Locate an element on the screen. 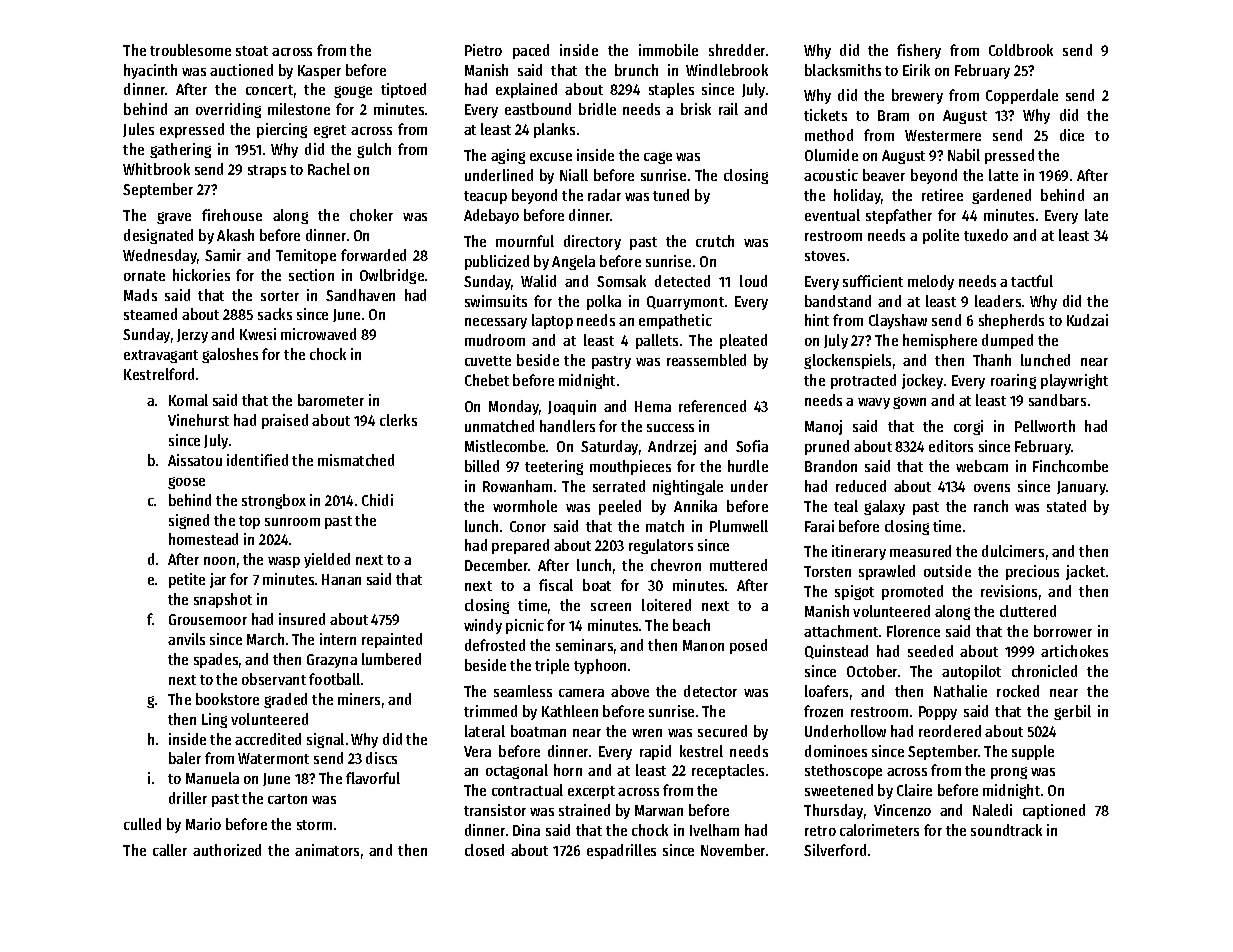 Image resolution: width=1233 pixels, height=952 pixels. Mistlecombe is located at coordinates (505, 446).
